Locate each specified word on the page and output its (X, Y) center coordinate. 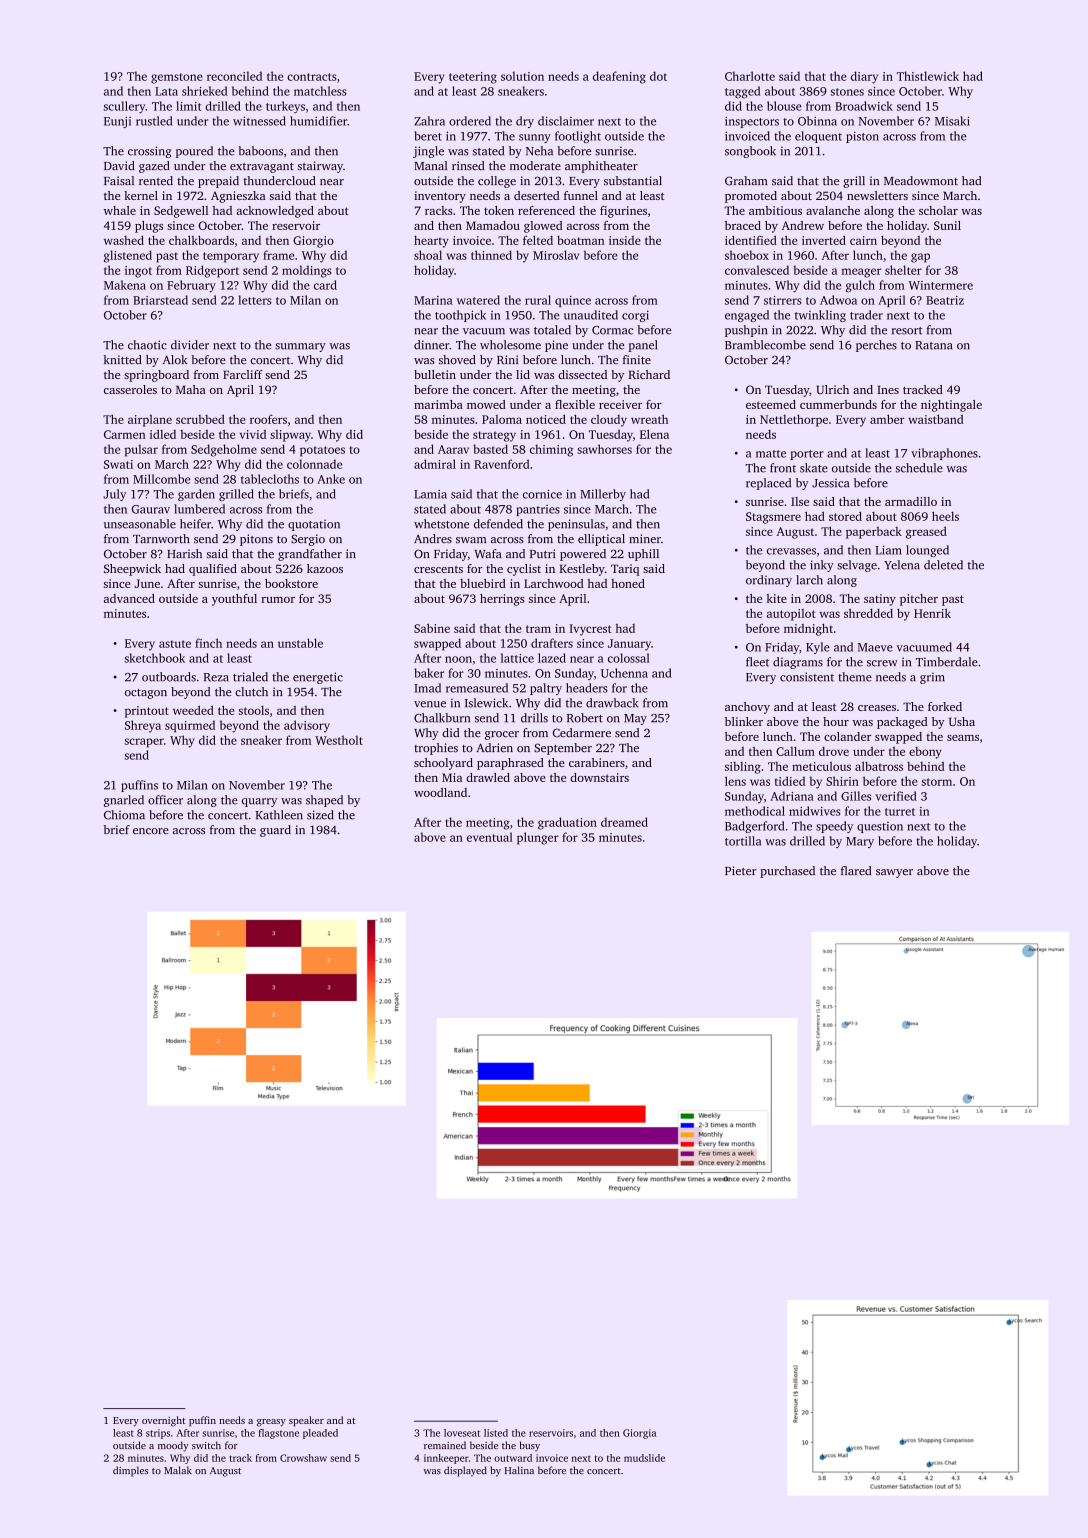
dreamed (624, 822)
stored (845, 516)
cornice (542, 494)
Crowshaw (303, 1458)
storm (937, 782)
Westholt (339, 740)
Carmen (124, 434)
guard (275, 831)
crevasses (791, 551)
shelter (903, 270)
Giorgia (639, 1434)
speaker (306, 1421)
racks (439, 210)
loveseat (462, 1433)
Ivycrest (590, 630)
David (119, 165)
